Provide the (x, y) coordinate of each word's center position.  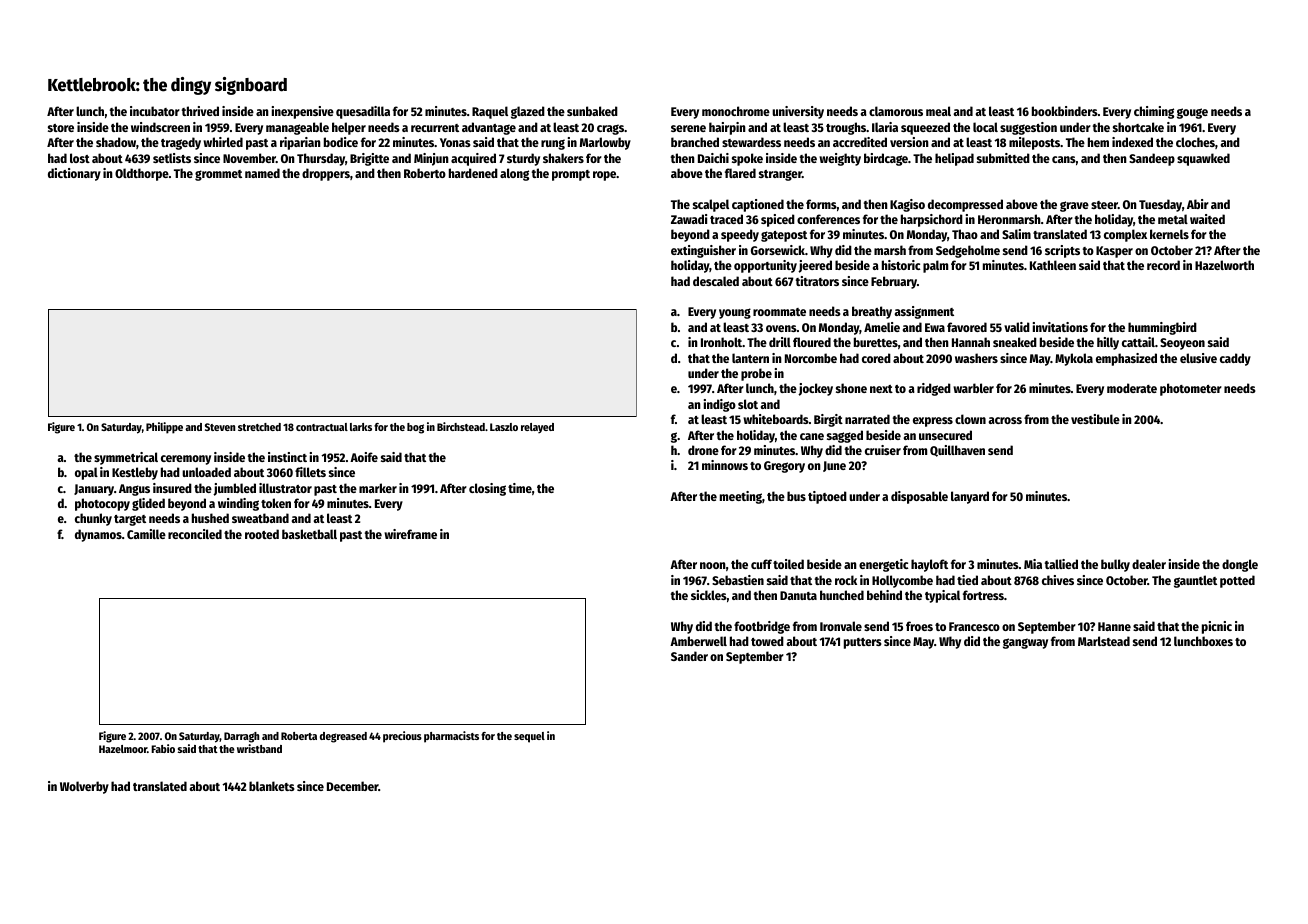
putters (863, 643)
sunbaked (592, 111)
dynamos (98, 535)
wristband (259, 748)
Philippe (164, 428)
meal (938, 111)
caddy (1235, 359)
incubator (155, 111)
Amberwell (698, 641)
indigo (720, 405)
